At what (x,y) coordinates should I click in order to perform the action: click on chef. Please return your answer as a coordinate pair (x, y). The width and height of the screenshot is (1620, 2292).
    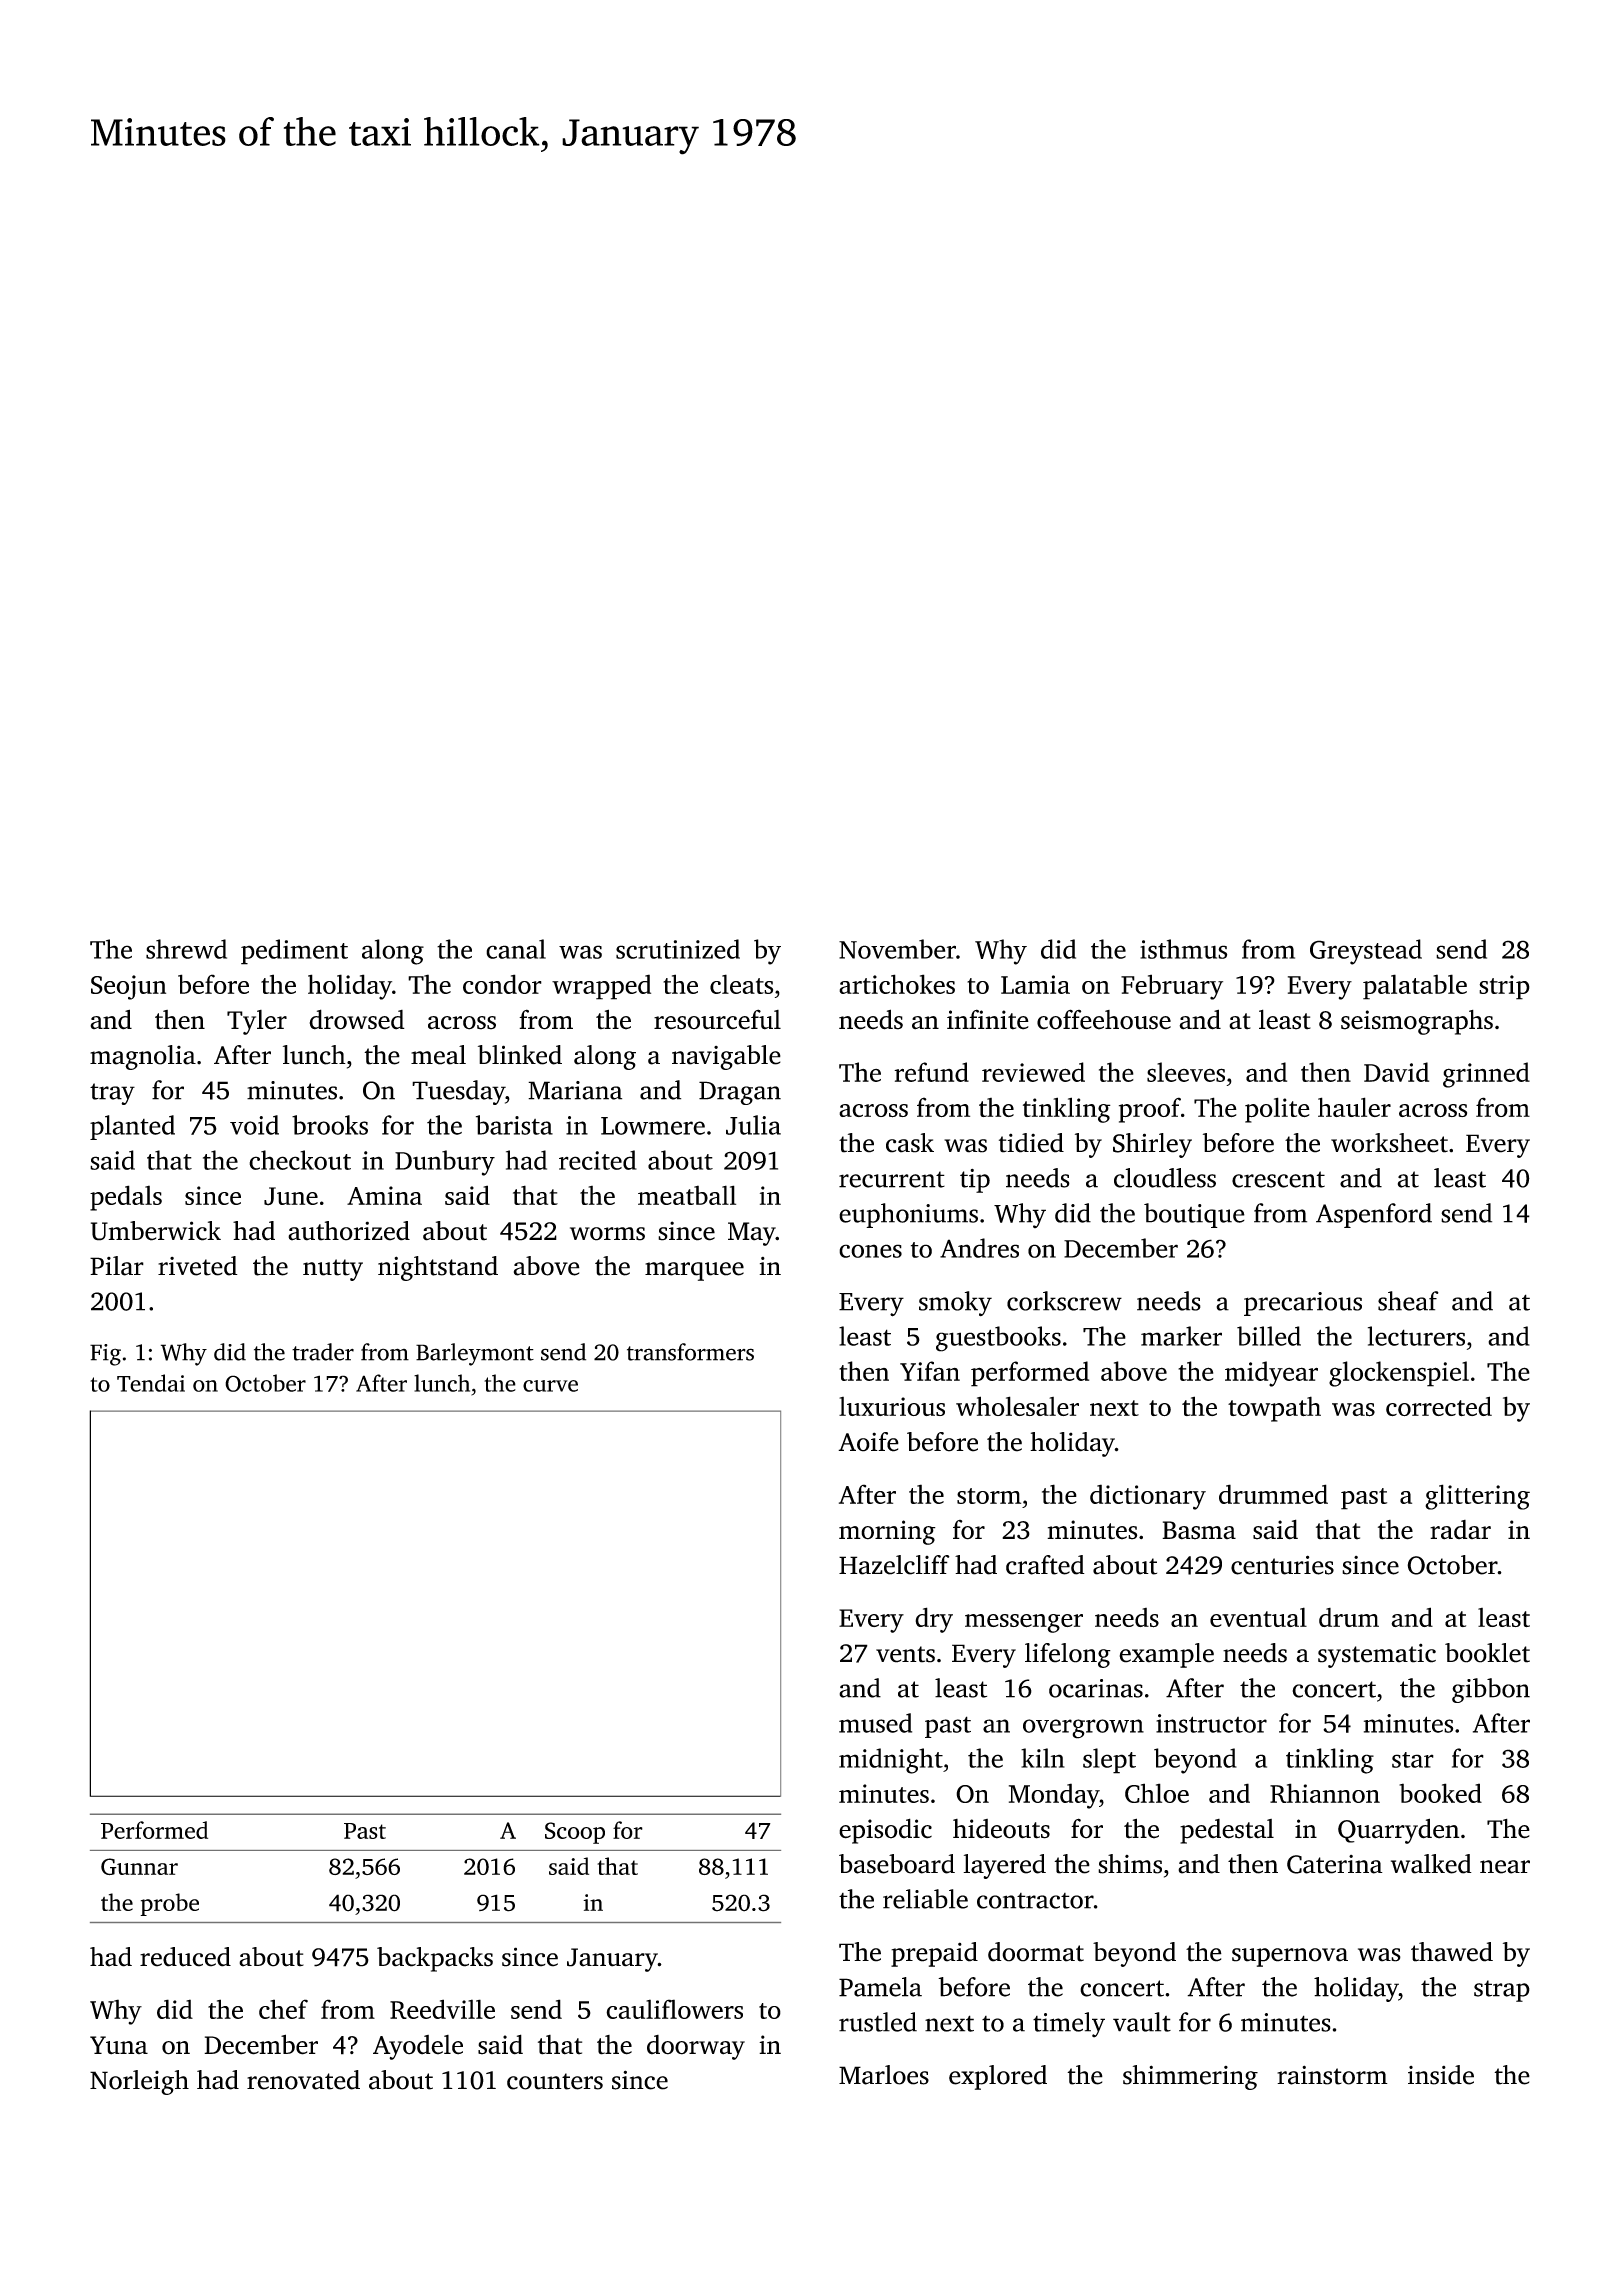
    Looking at the image, I should click on (283, 2009).
